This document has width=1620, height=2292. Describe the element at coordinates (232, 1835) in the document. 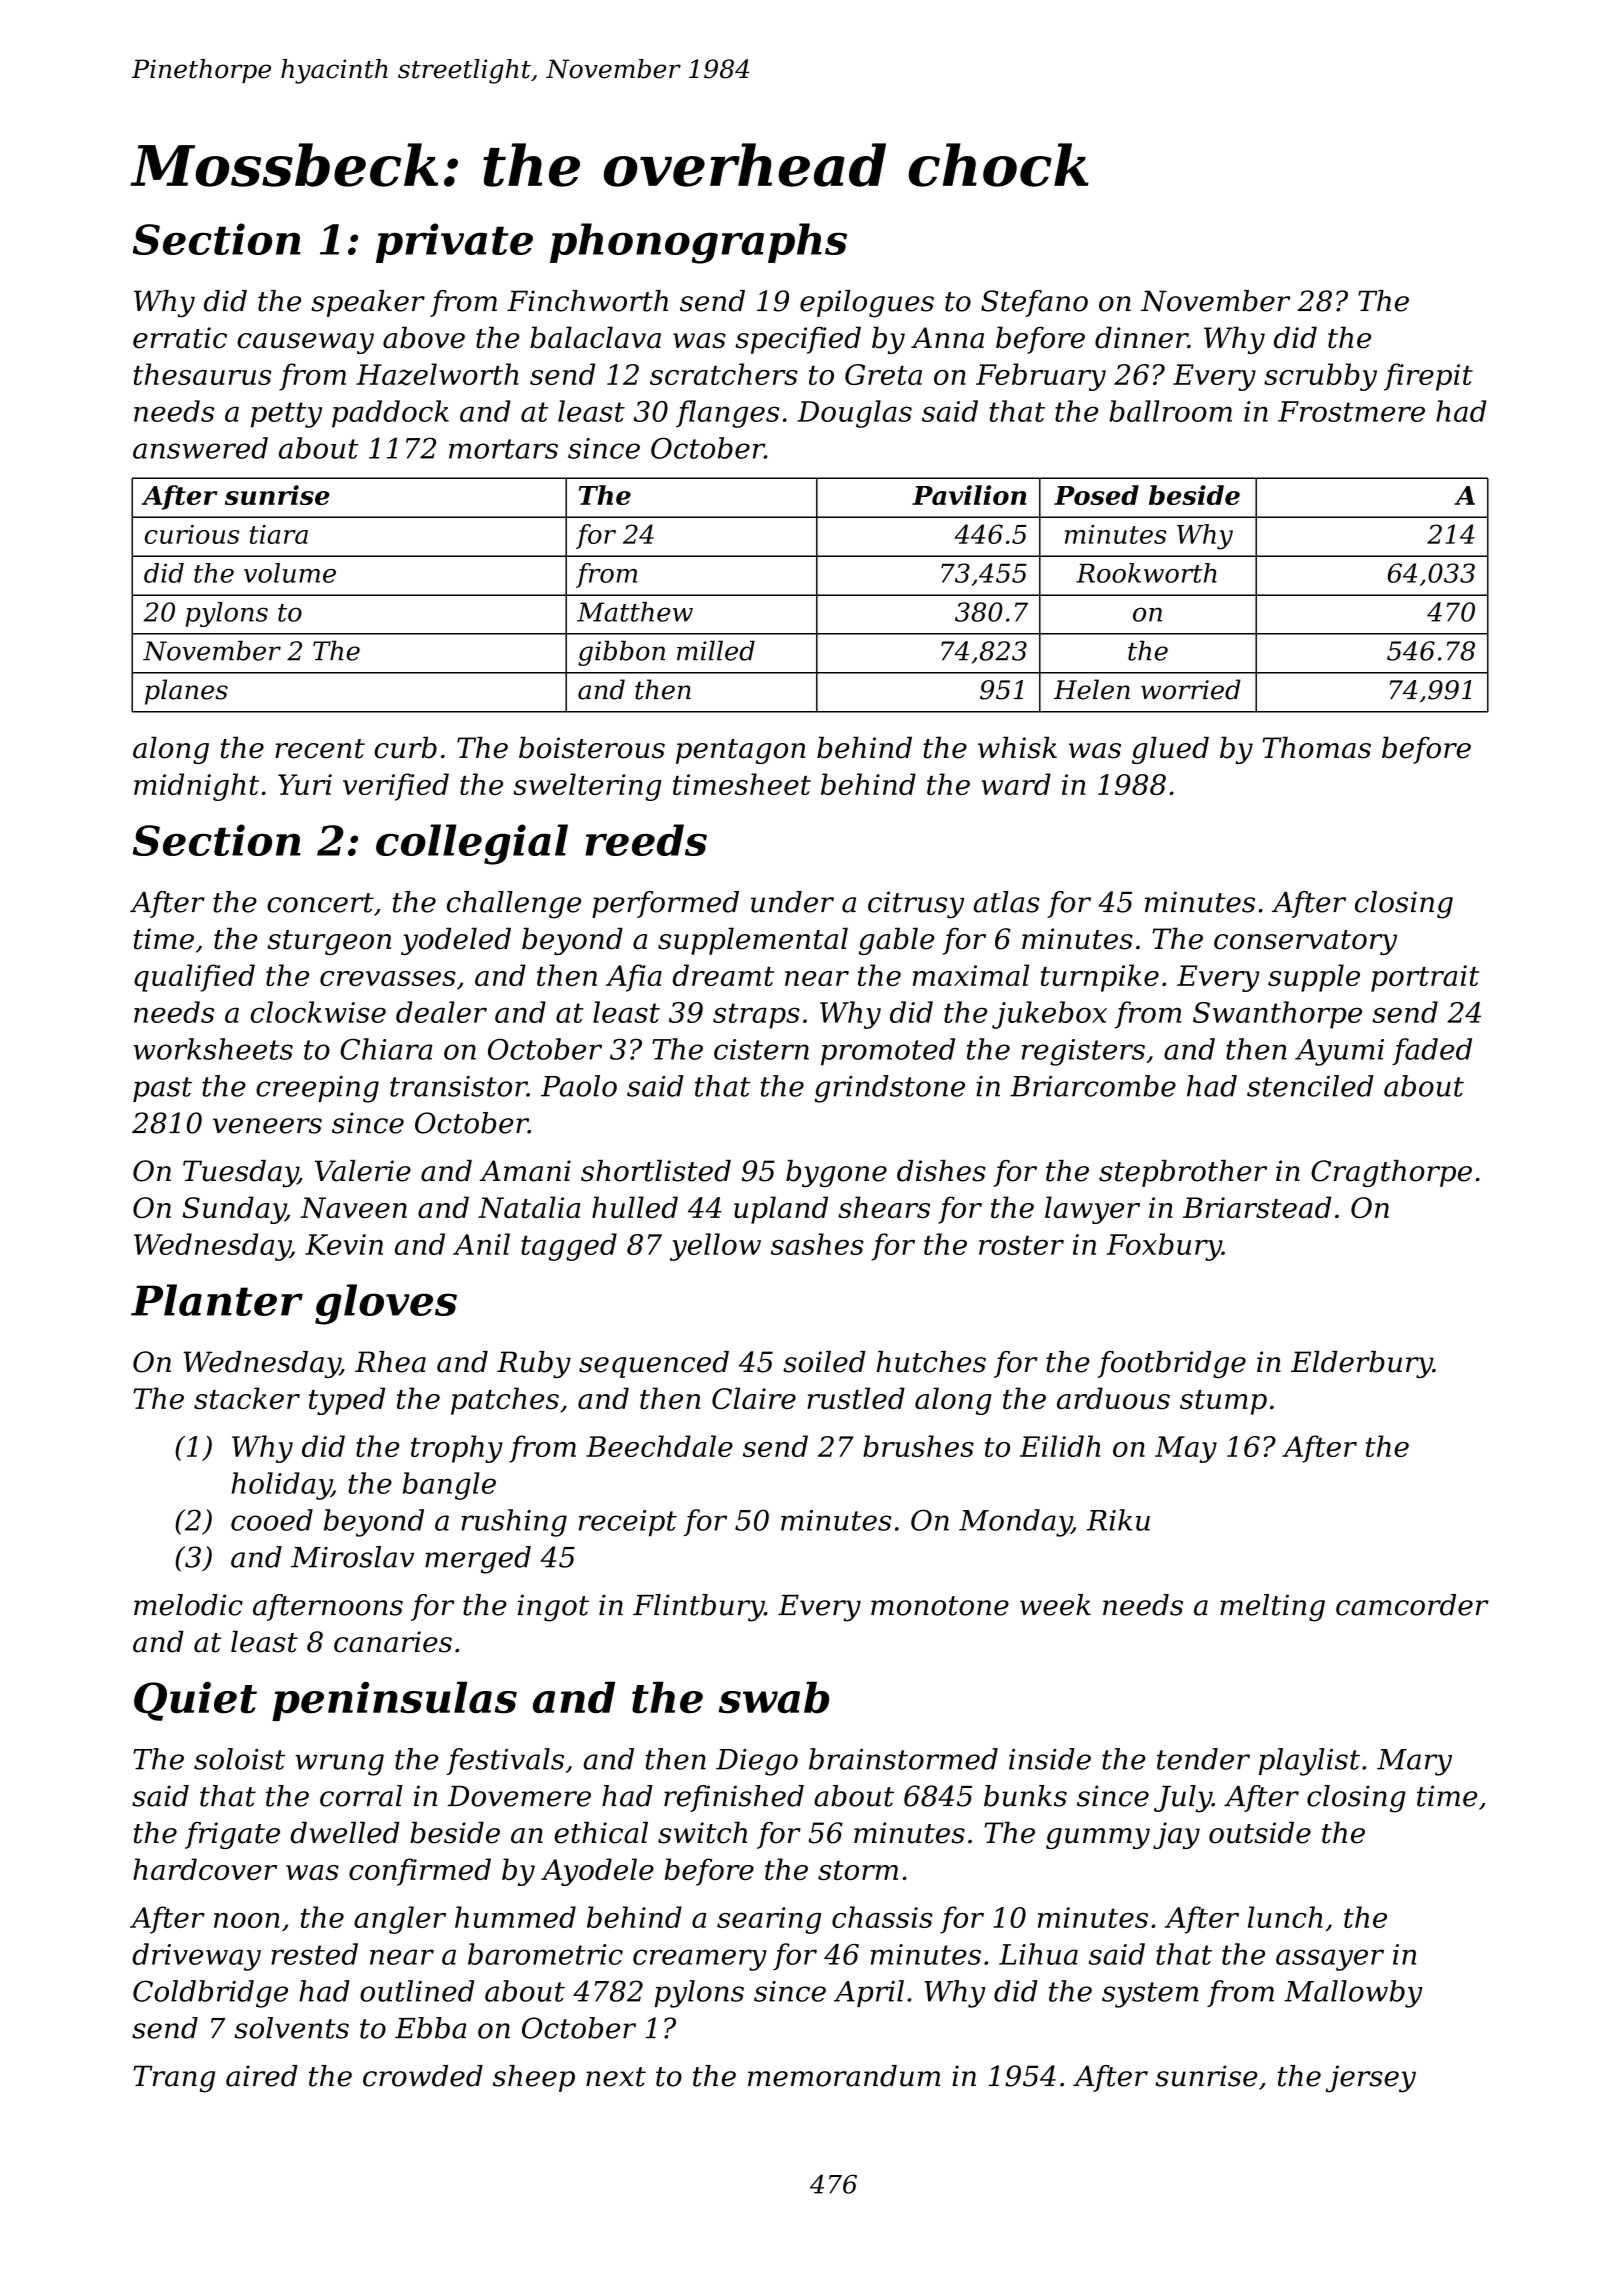

I see `frigate` at that location.
